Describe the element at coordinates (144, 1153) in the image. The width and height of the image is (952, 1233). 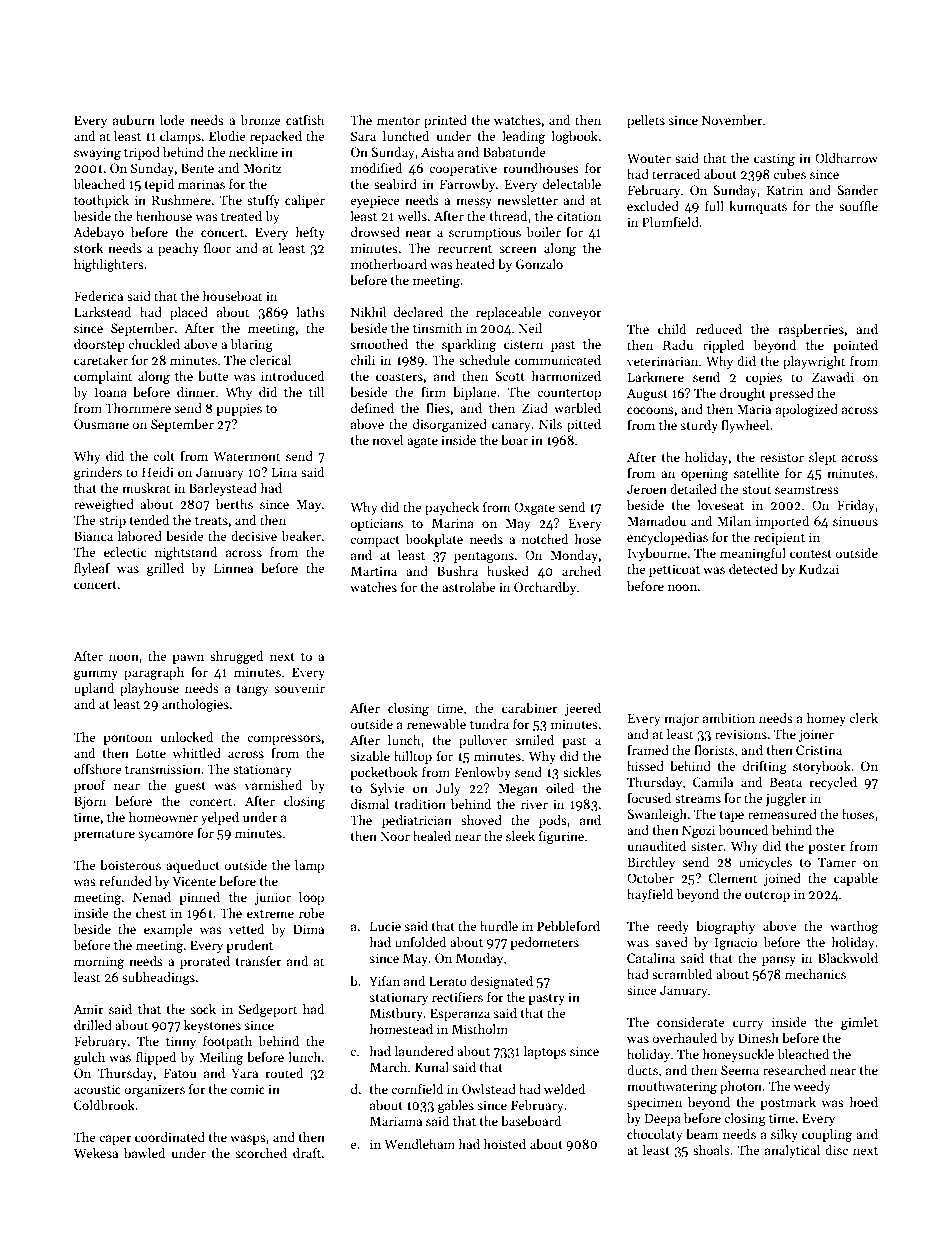
I see `bawled` at that location.
